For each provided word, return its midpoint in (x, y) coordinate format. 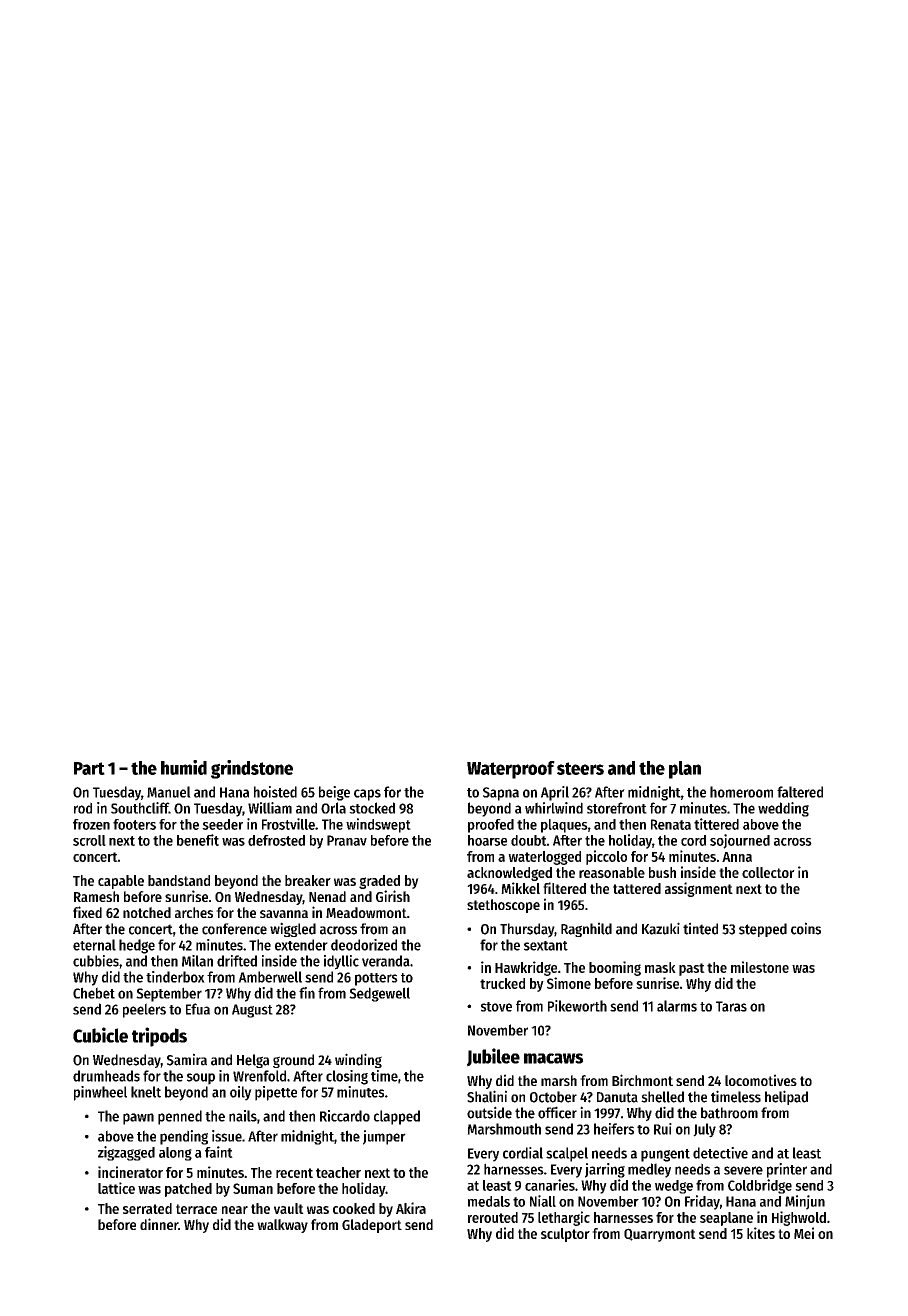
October (553, 1097)
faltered (800, 792)
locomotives (761, 1080)
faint (219, 1152)
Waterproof (511, 770)
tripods (159, 1037)
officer (557, 1112)
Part (89, 768)
